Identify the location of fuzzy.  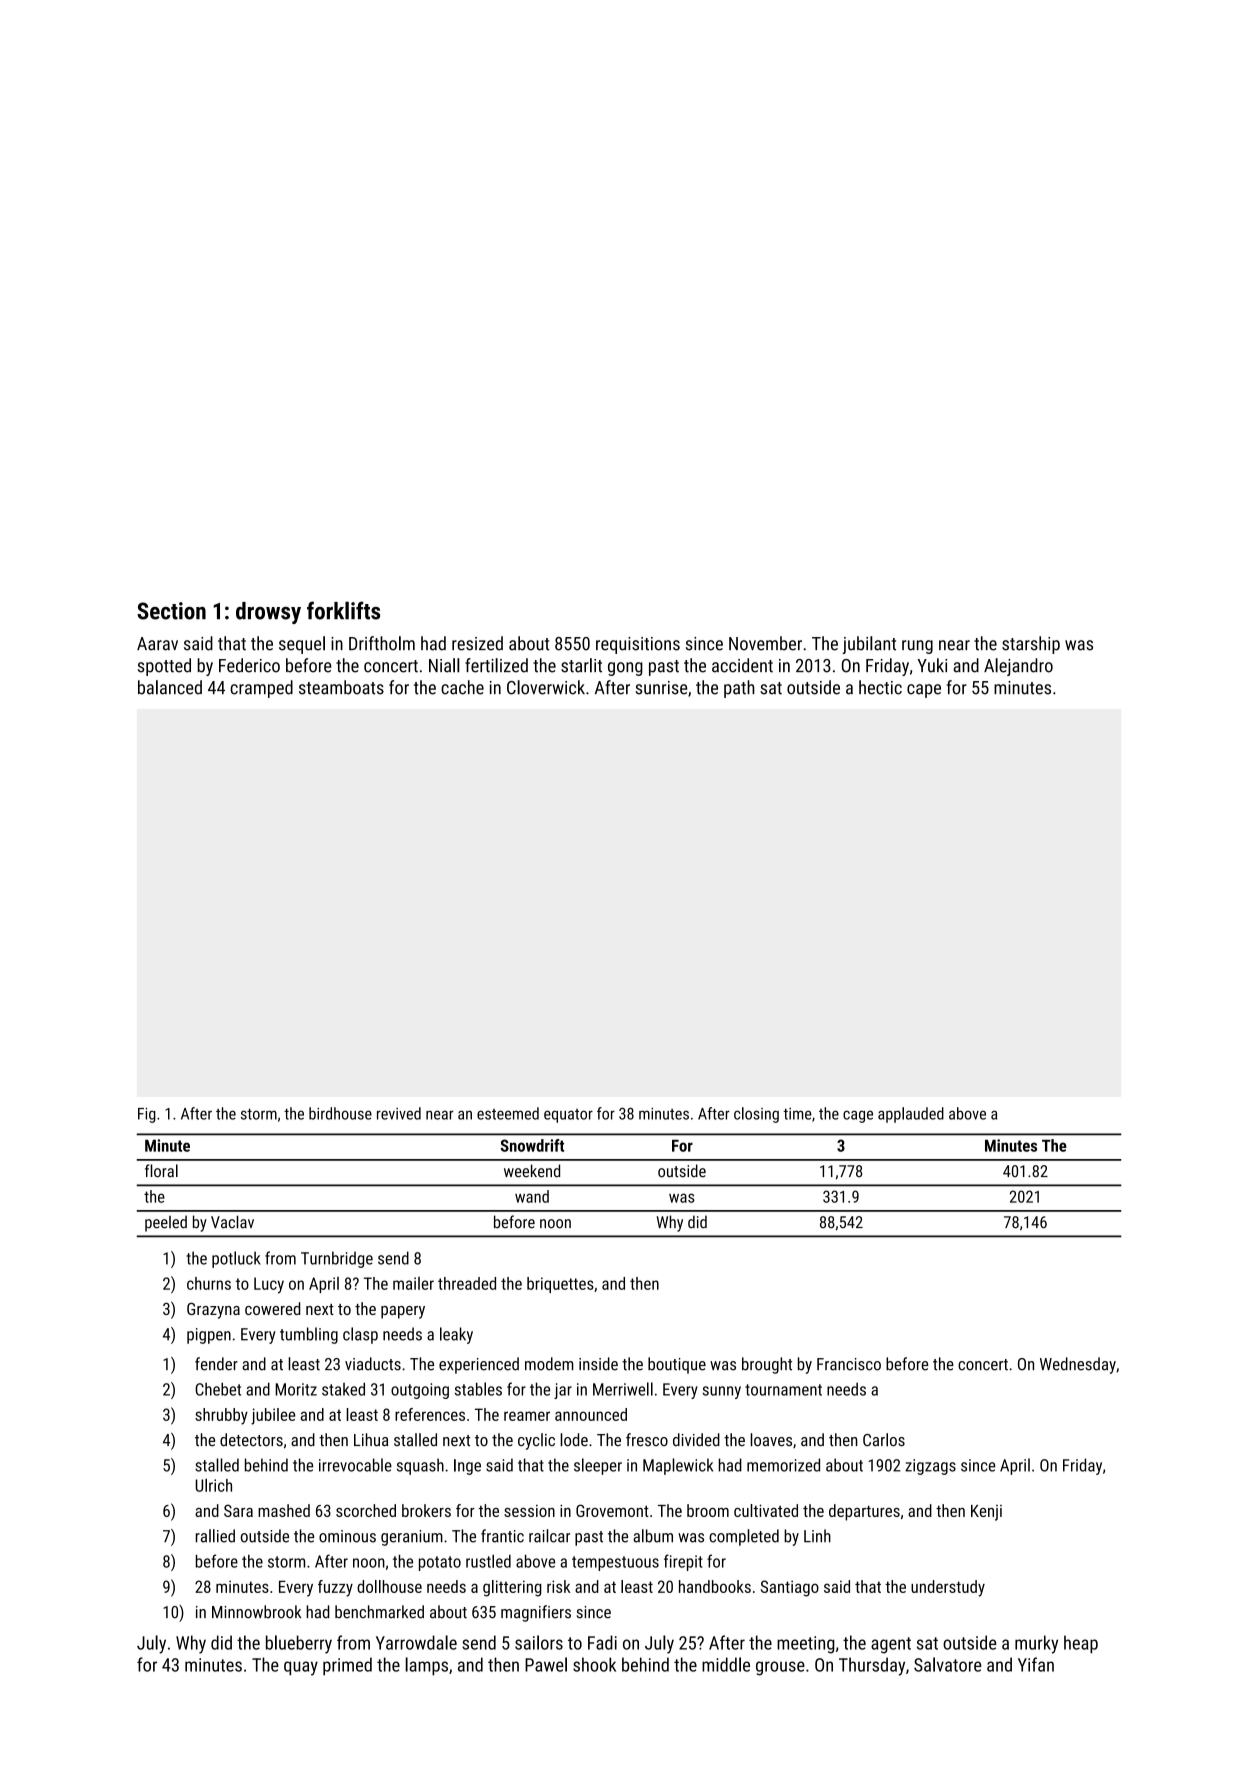
(335, 1588).
